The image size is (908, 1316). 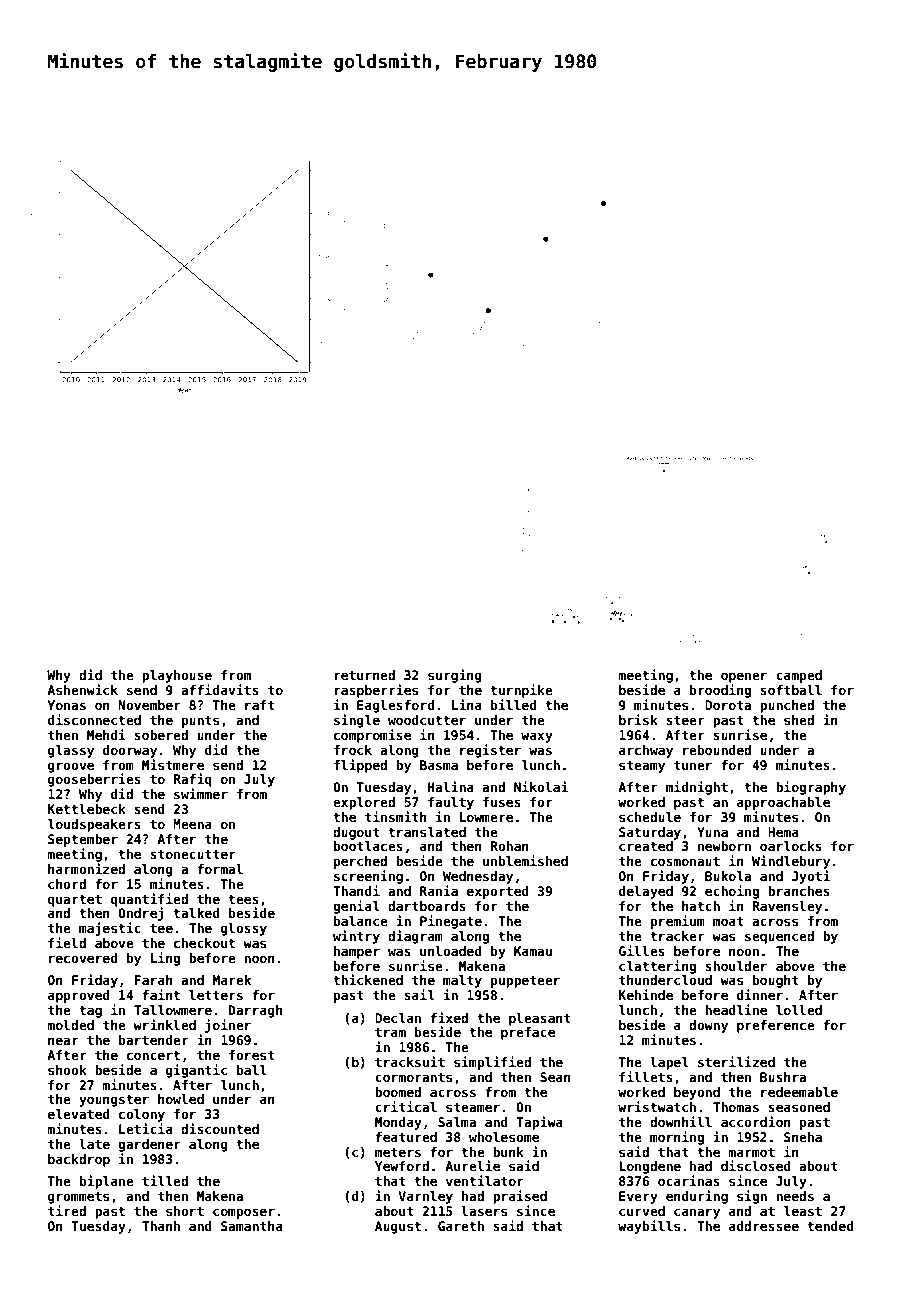 What do you see at coordinates (799, 1092) in the screenshot?
I see `redeemable` at bounding box center [799, 1092].
